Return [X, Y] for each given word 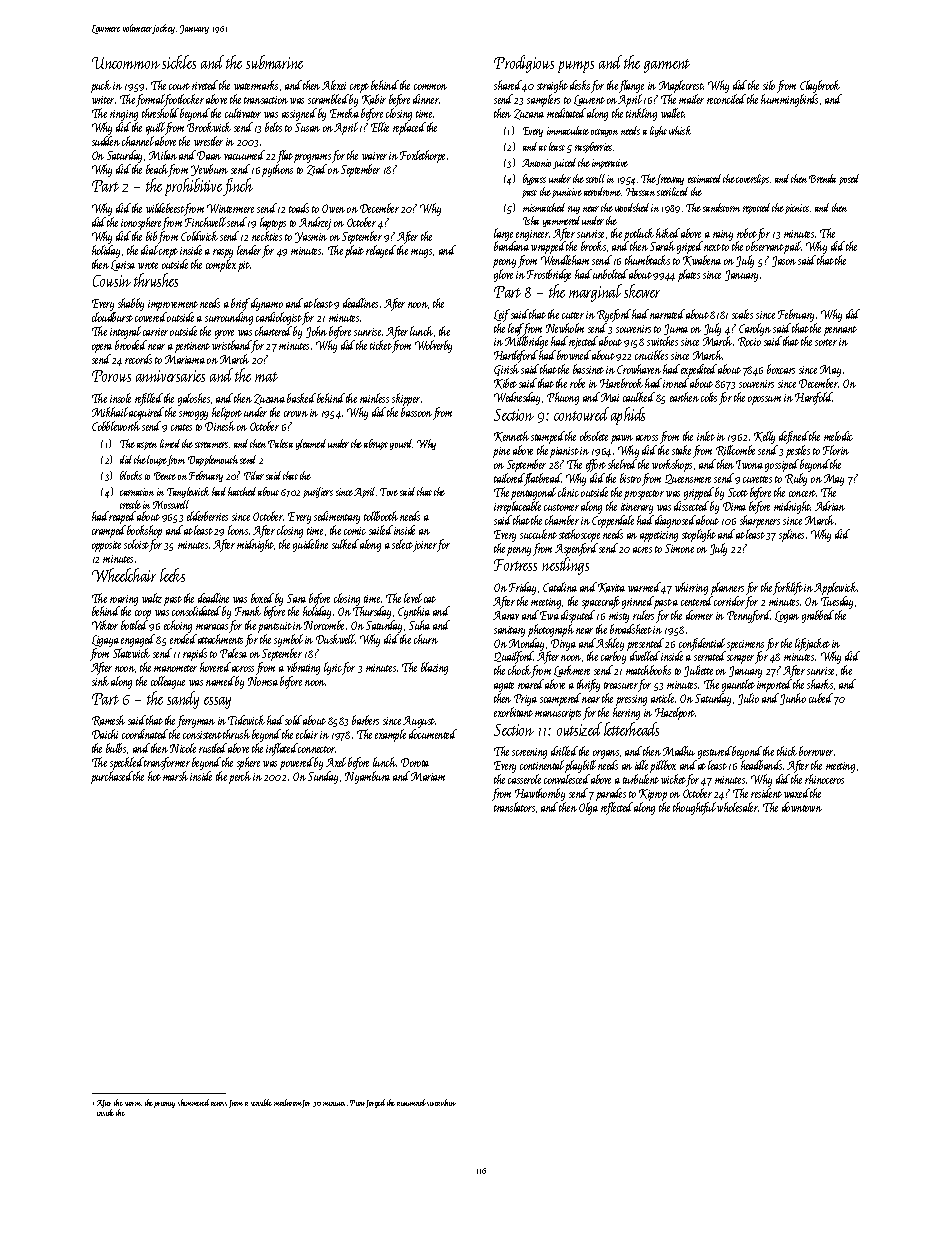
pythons [277, 170]
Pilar [254, 475]
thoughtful [694, 808]
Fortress [515, 565]
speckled [127, 763]
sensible [261, 1102]
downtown [802, 807]
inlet [706, 436]
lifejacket [812, 644]
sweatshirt [441, 1102]
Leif [502, 315]
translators [514, 807]
